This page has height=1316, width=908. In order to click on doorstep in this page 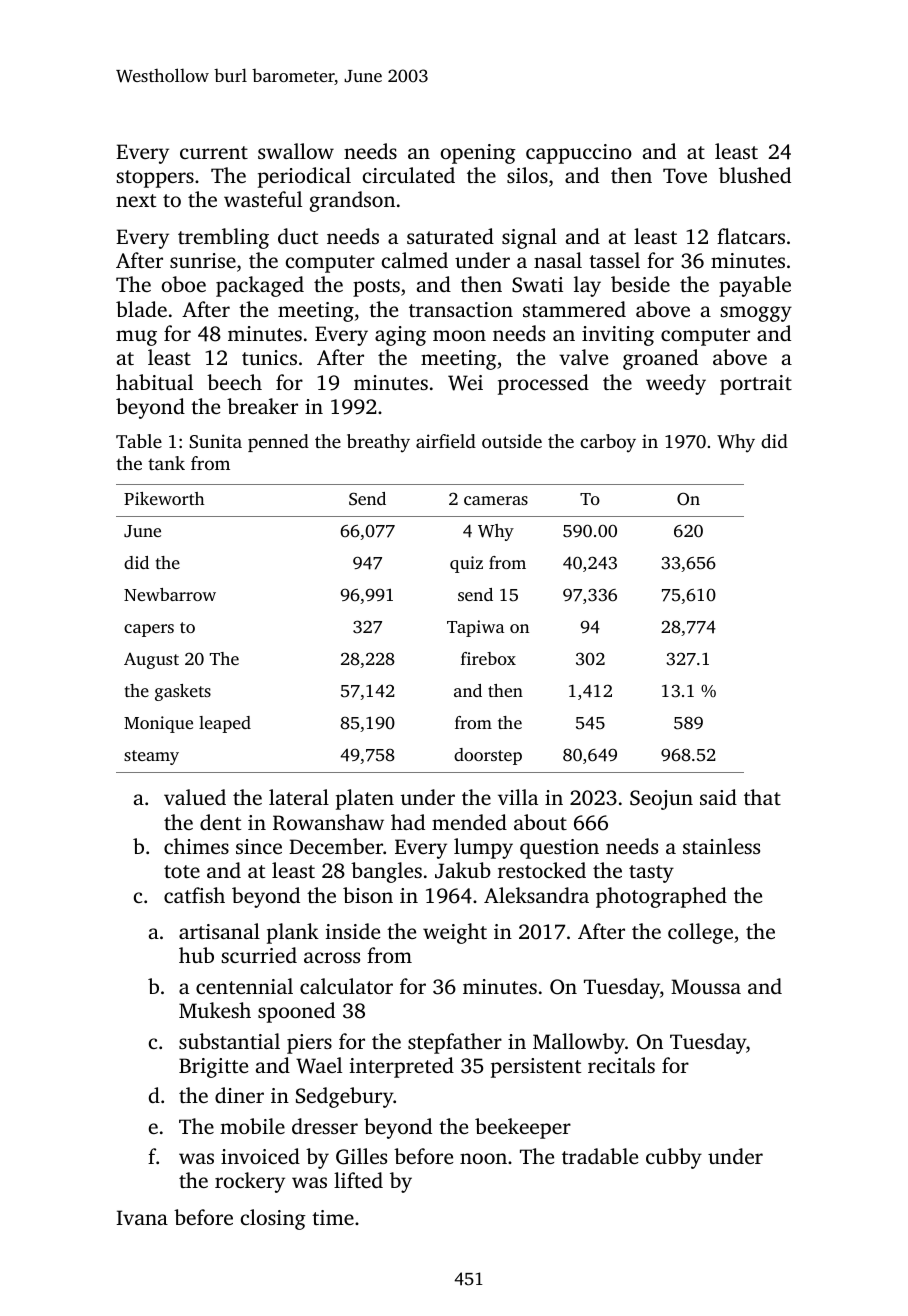, I will do `click(488, 756)`.
